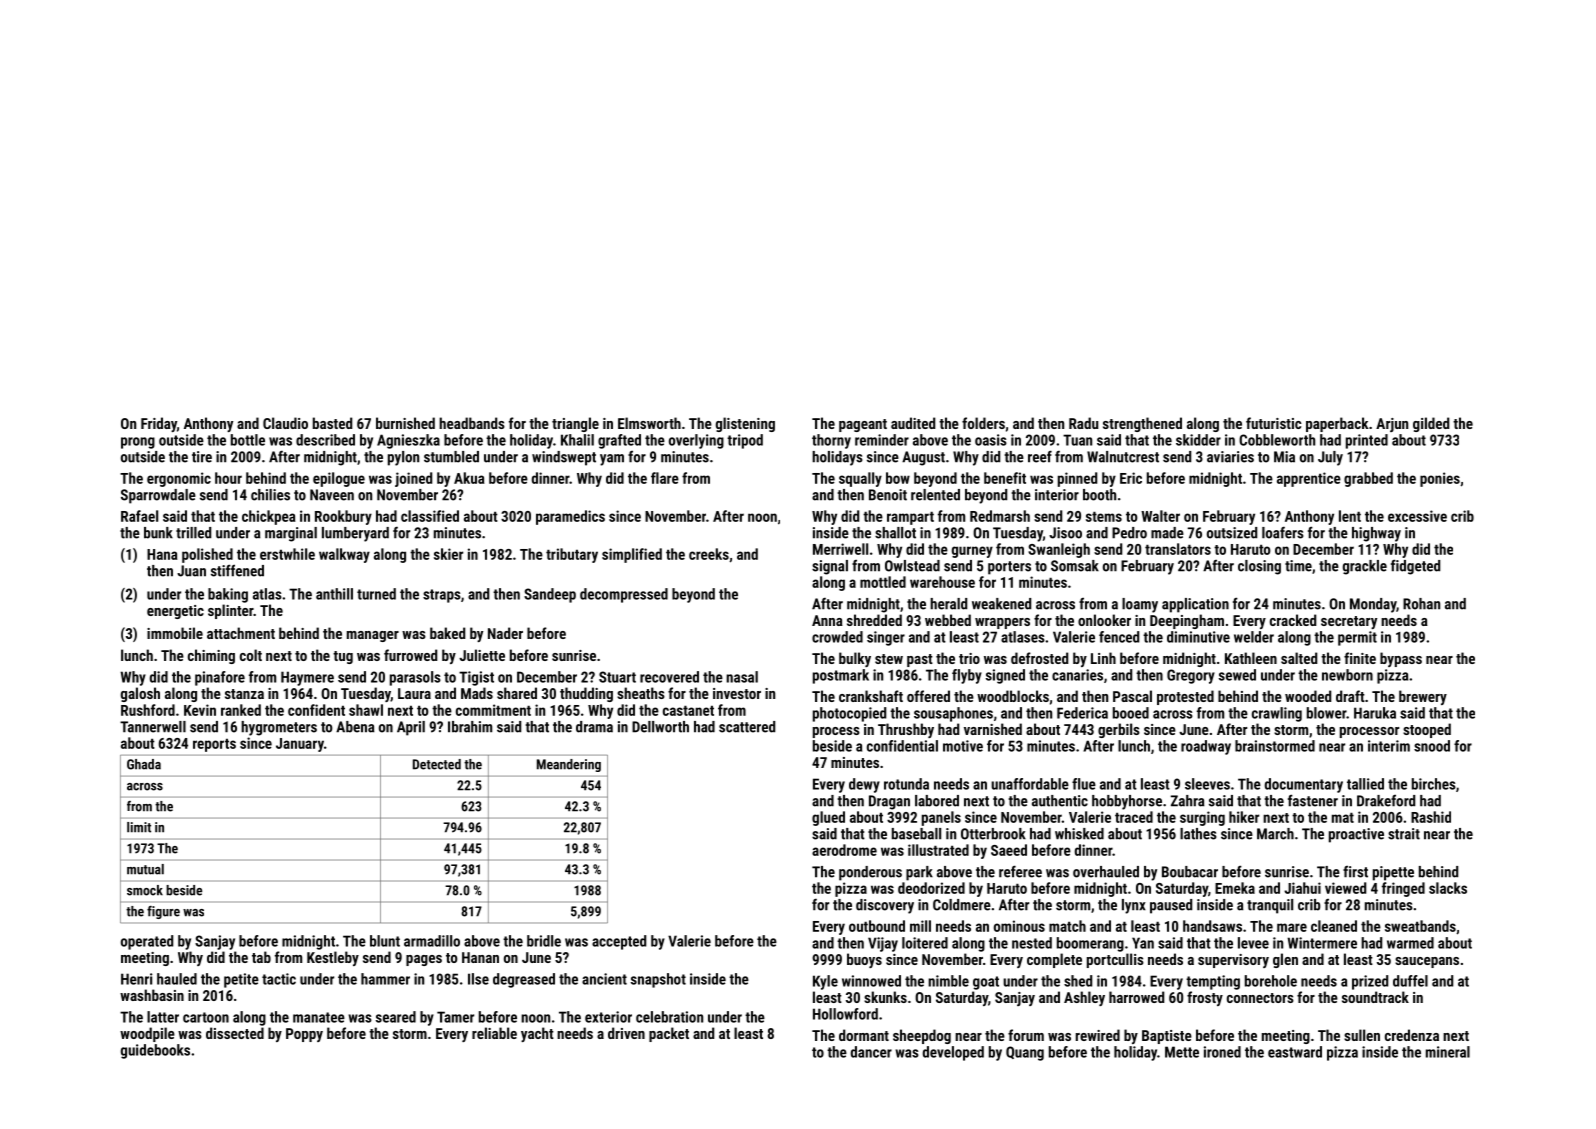 The width and height of the document is (1596, 1129). Describe the element at coordinates (138, 443) in the document. I see `prong` at that location.
